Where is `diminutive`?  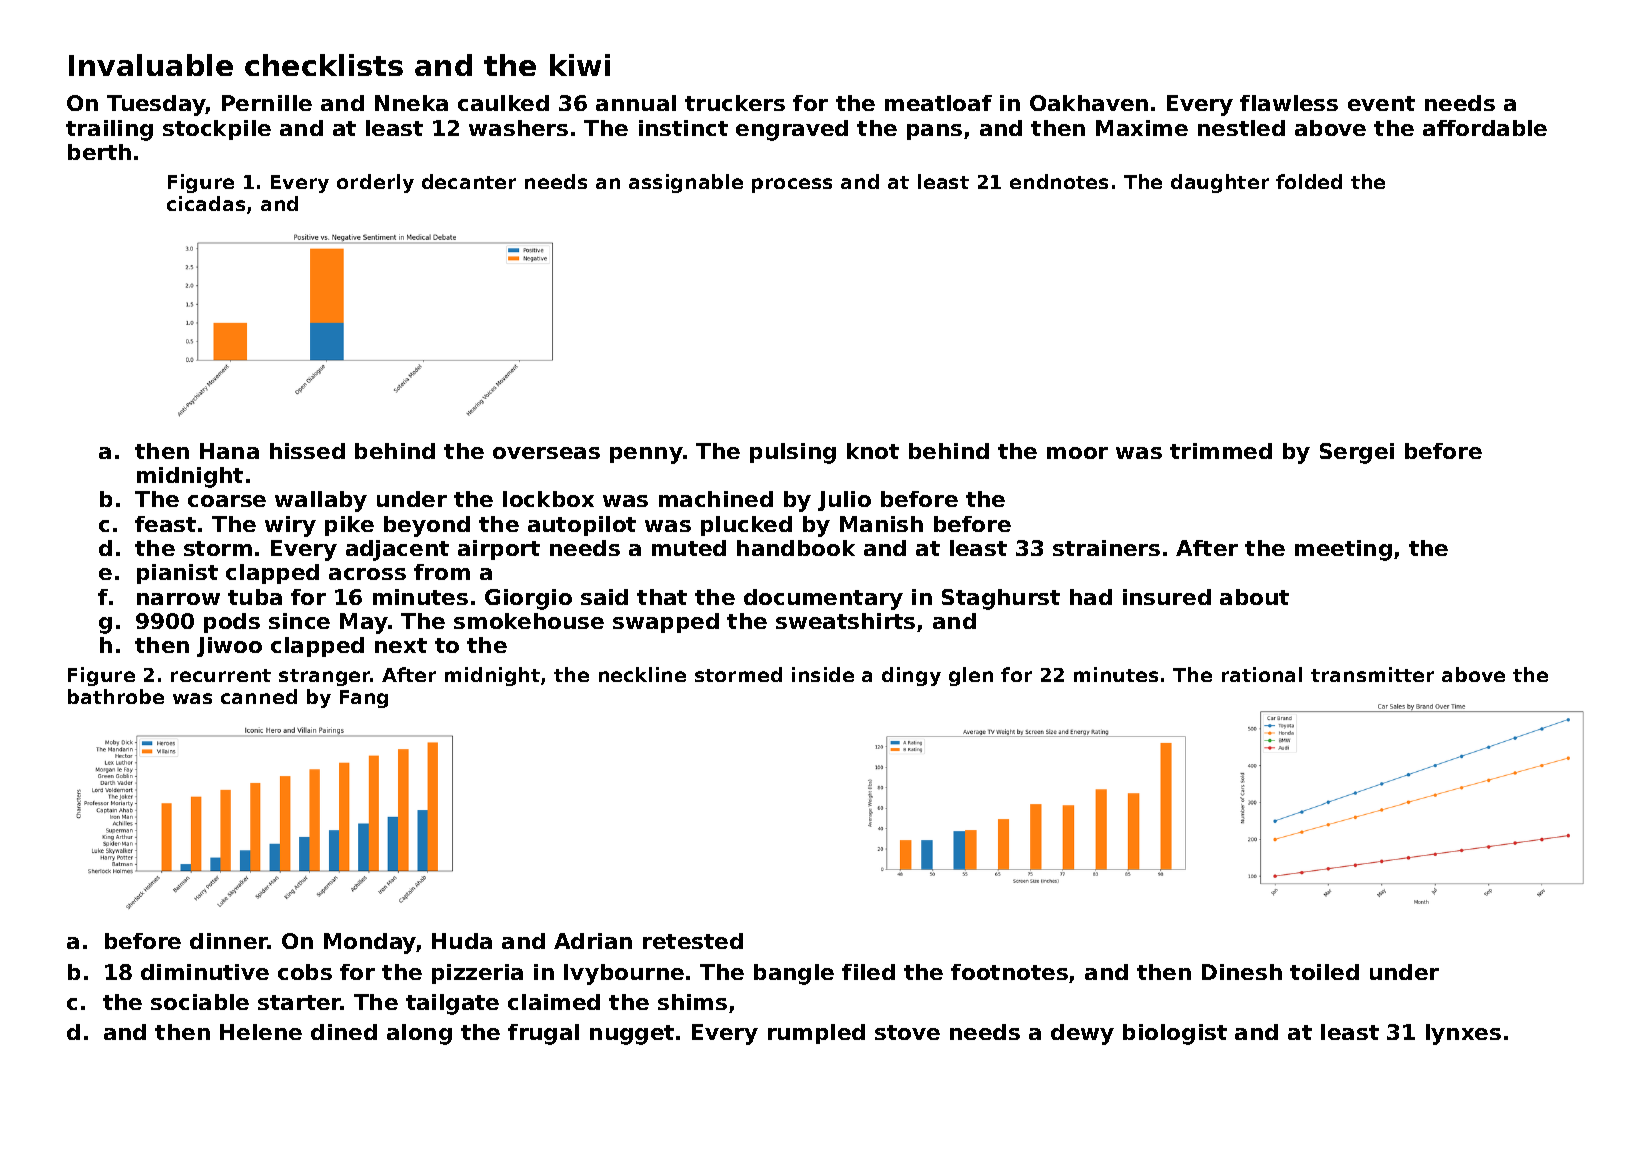 diminutive is located at coordinates (205, 972).
